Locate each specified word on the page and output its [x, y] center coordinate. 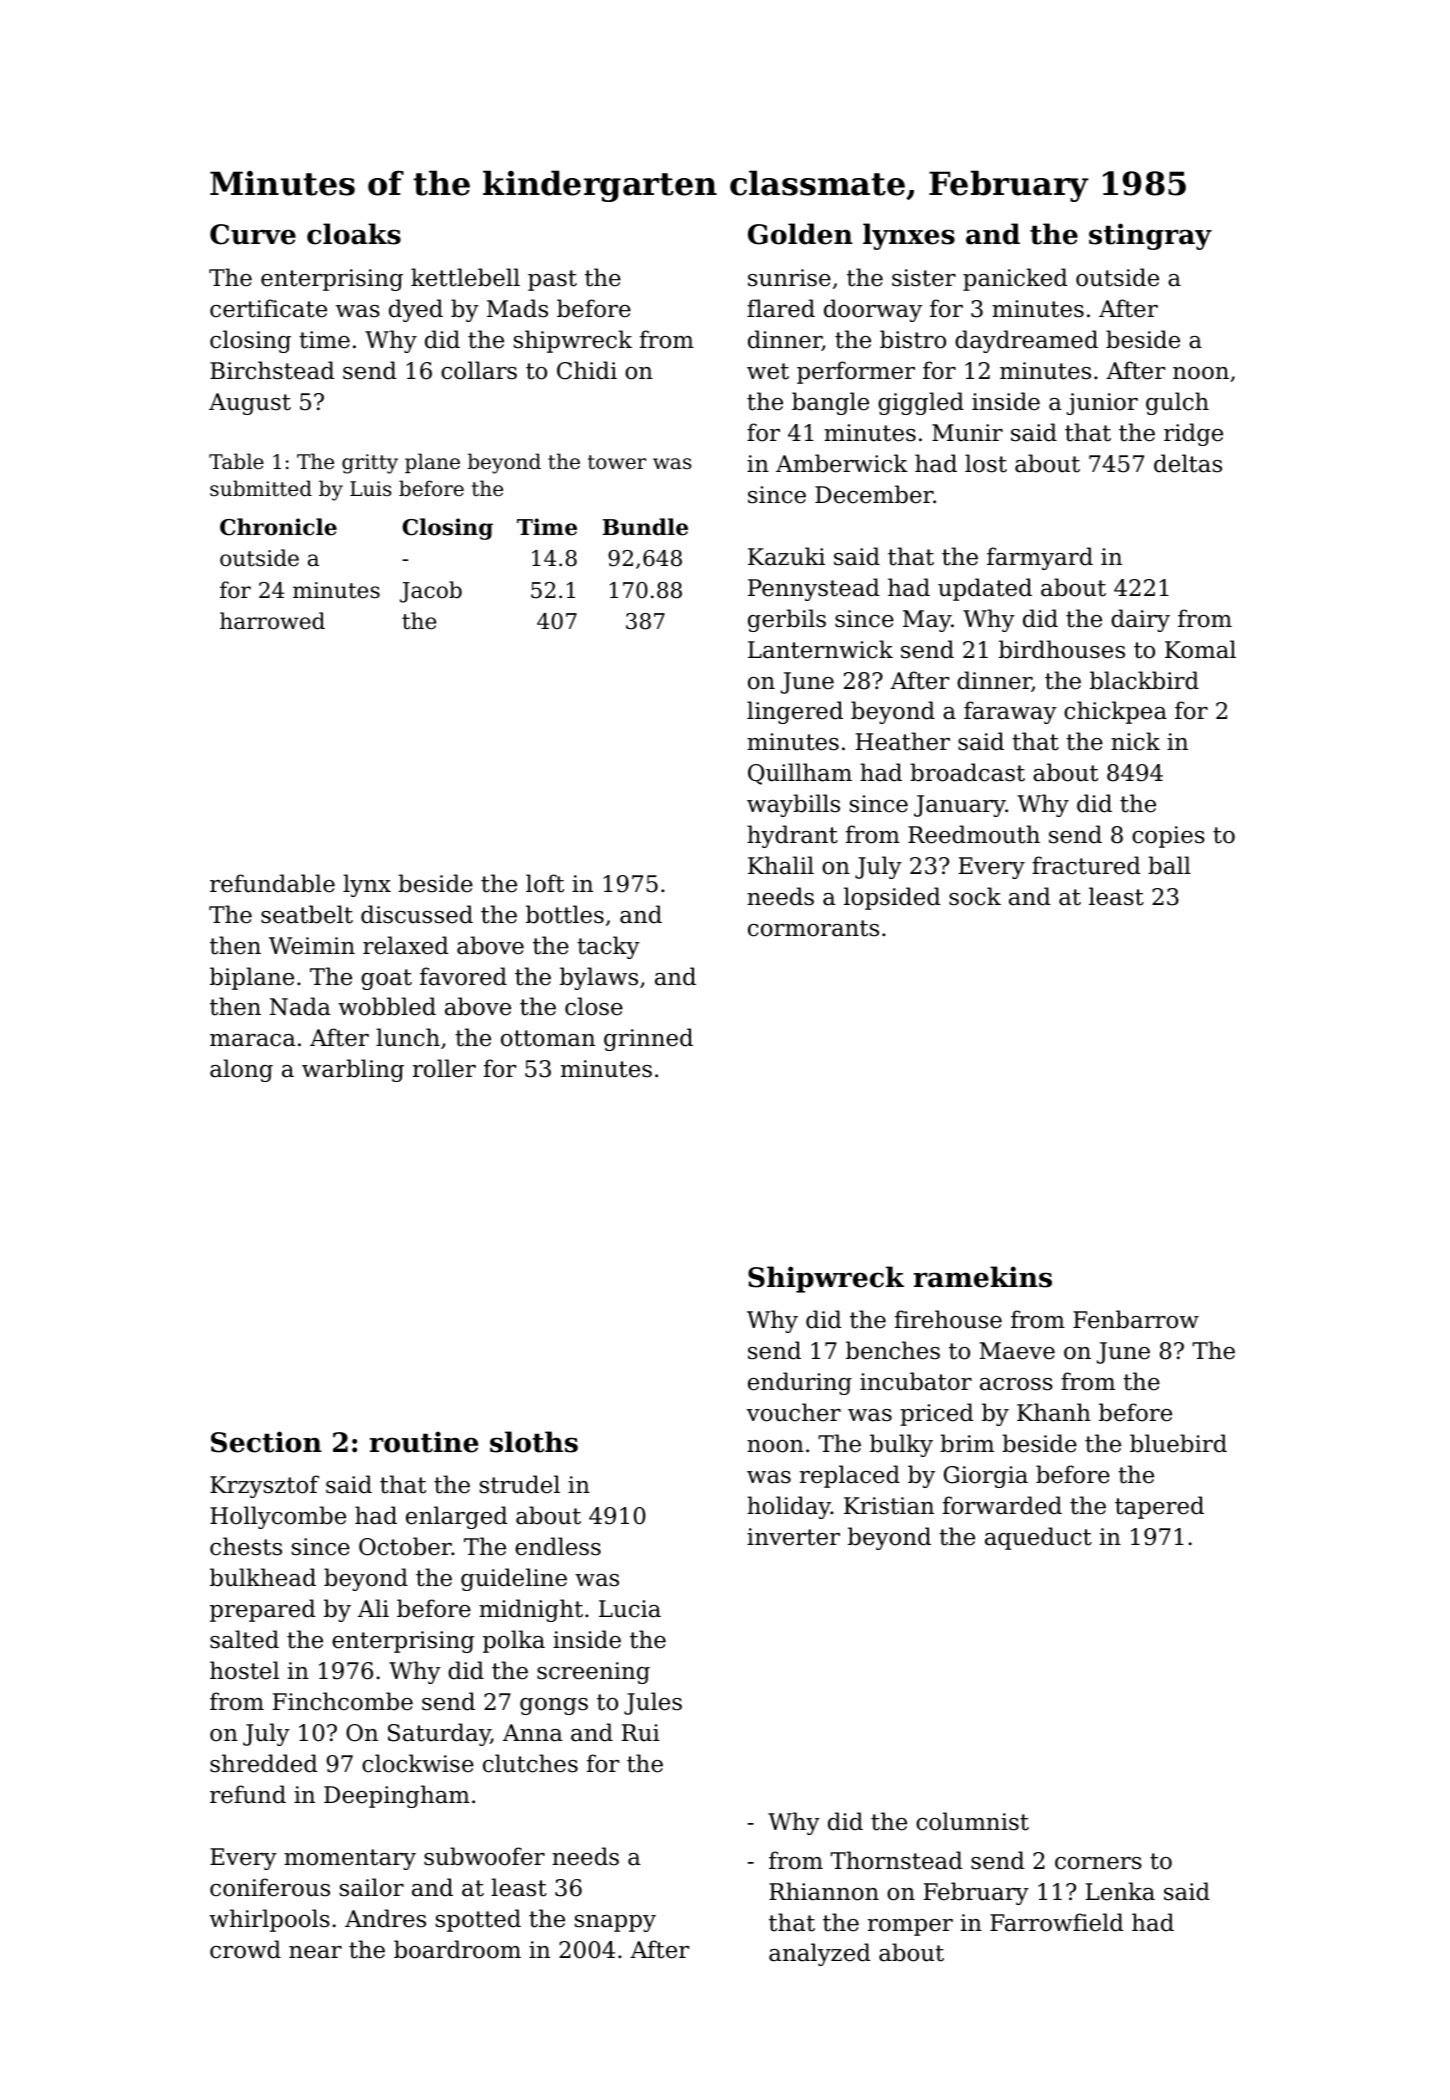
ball [1169, 865]
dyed [416, 310]
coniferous [270, 1887]
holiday [789, 1507]
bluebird [1178, 1443]
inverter [793, 1537]
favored [463, 976]
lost [986, 463]
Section [266, 1442]
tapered [1159, 1507]
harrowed [272, 621]
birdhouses [1062, 649]
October [405, 1546]
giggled [921, 403]
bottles [565, 914]
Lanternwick [820, 649]
